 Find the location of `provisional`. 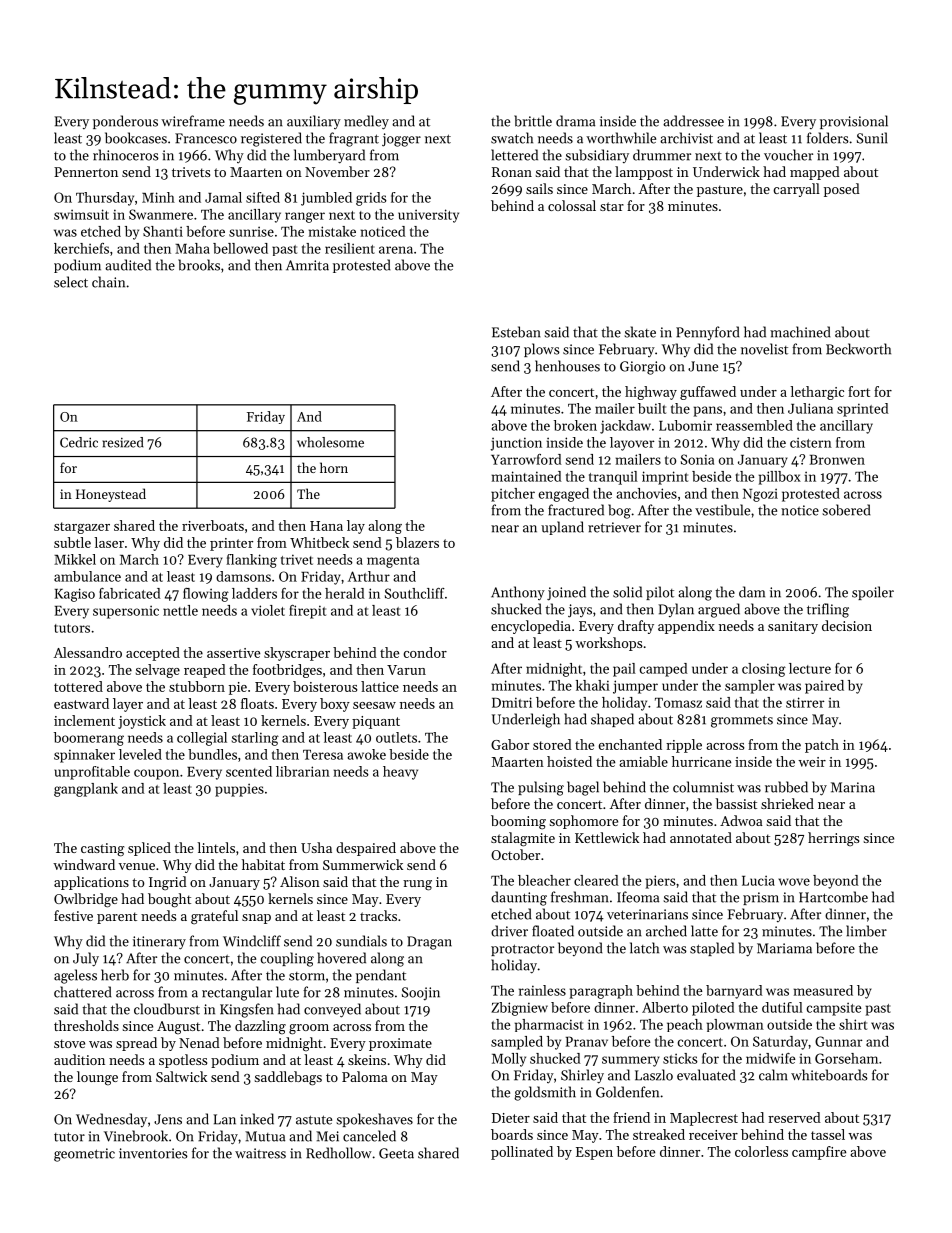

provisional is located at coordinates (854, 122).
